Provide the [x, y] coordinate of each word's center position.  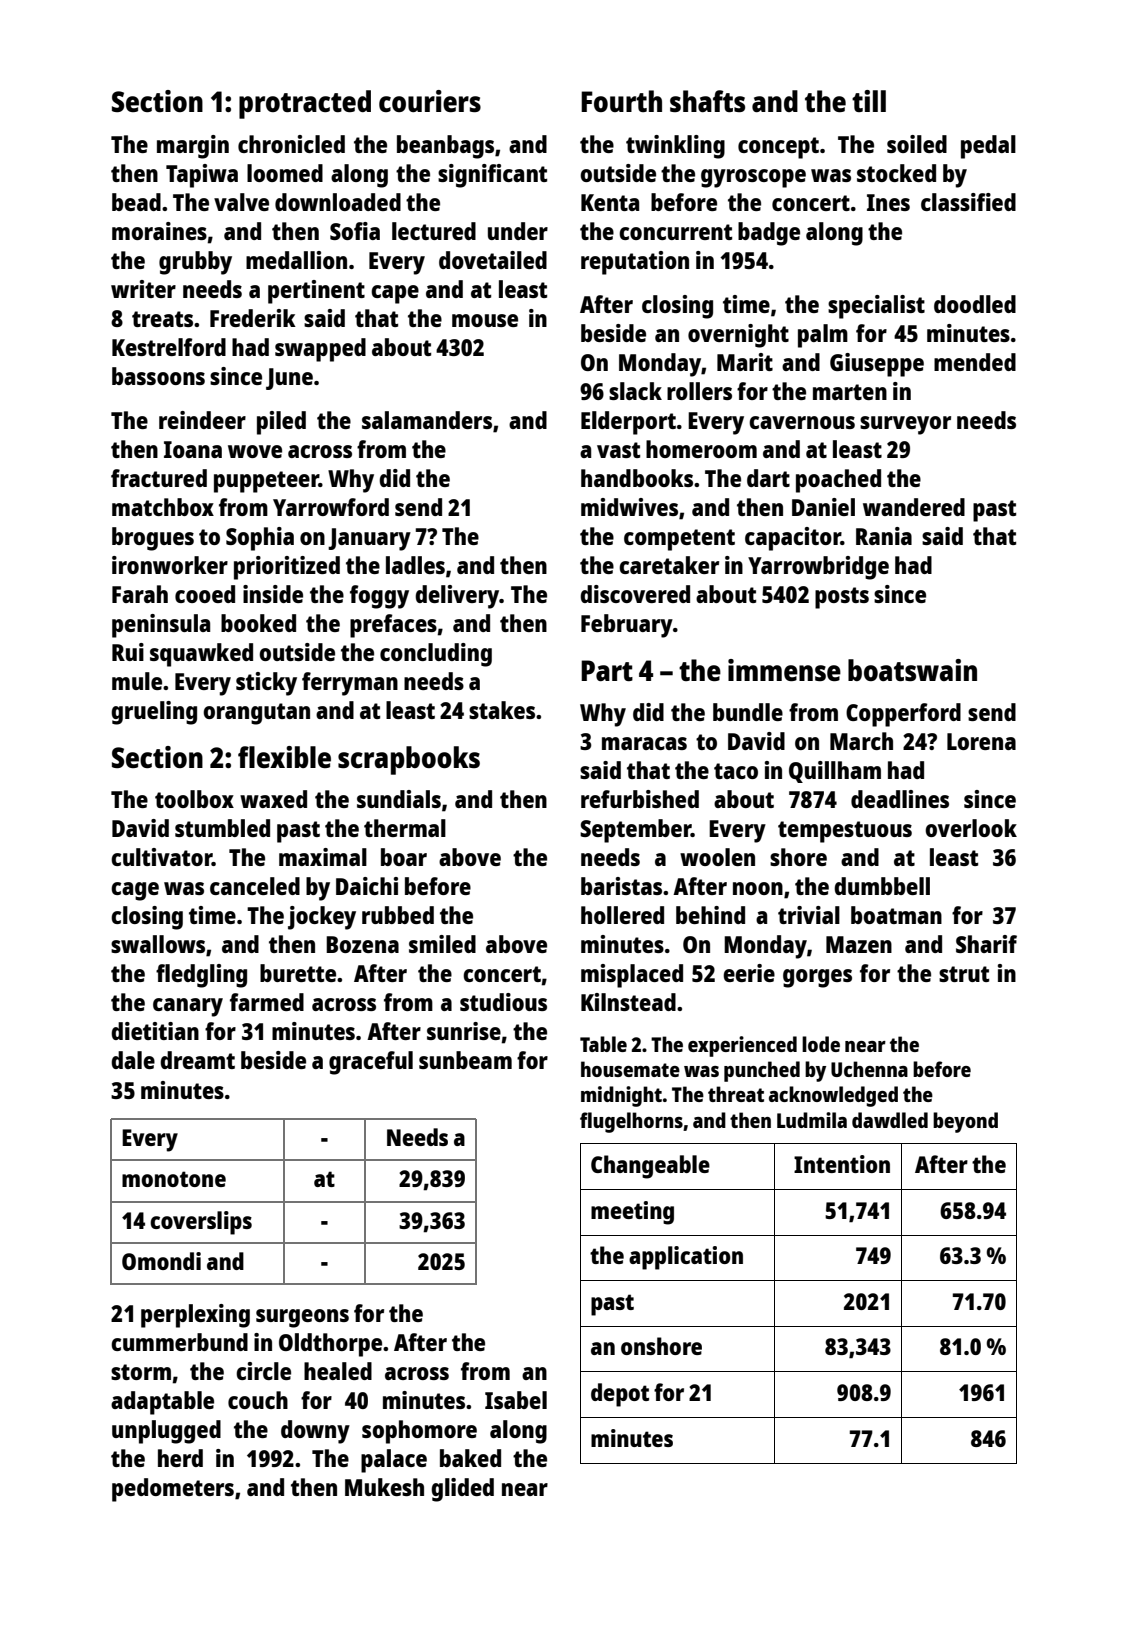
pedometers [173, 1490]
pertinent [316, 292]
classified [968, 202]
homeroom [701, 449]
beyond [965, 1122]
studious [503, 1002]
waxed [273, 799]
